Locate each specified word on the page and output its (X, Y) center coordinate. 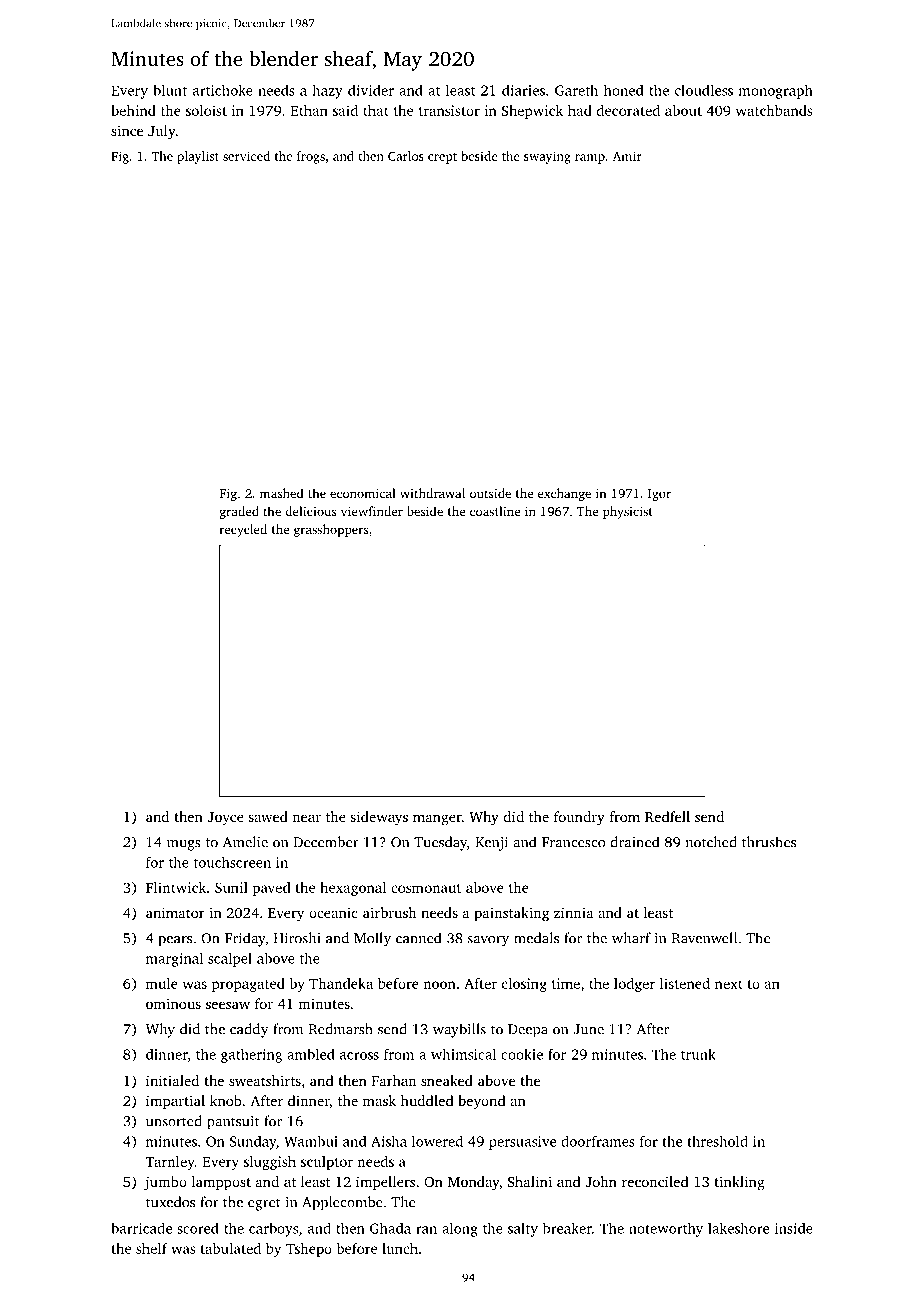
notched (711, 842)
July (162, 132)
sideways (379, 818)
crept (442, 158)
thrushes (769, 842)
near (306, 818)
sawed (268, 816)
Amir (626, 156)
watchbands (774, 110)
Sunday (253, 1143)
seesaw (228, 1005)
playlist (198, 157)
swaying (547, 157)
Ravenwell (704, 938)
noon (439, 985)
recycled (243, 530)
